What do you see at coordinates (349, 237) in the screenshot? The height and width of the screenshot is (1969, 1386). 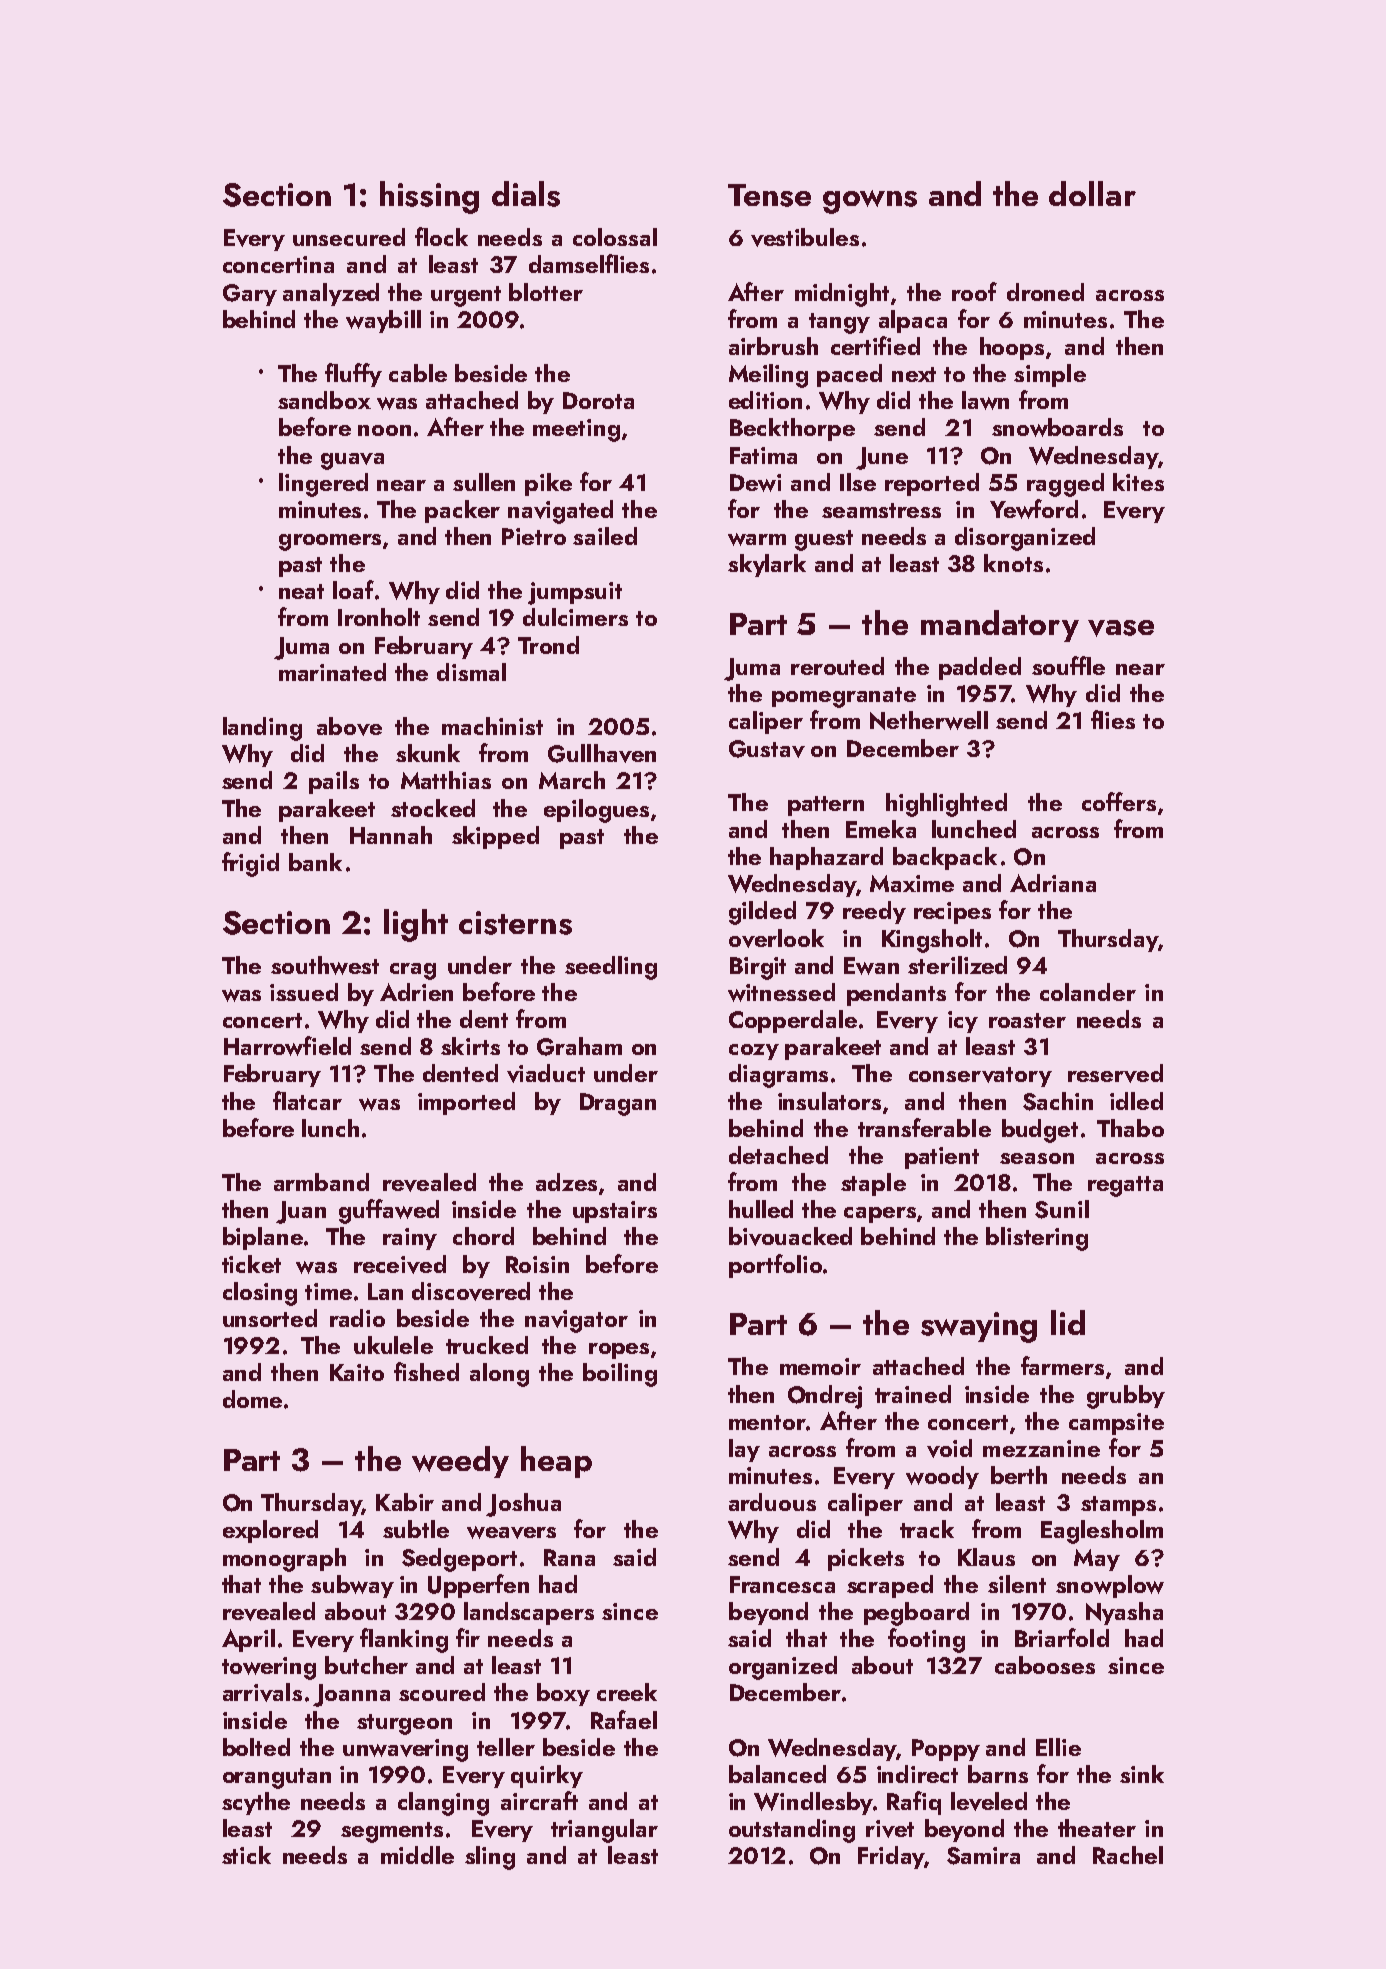 I see `unsecured` at bounding box center [349, 237].
